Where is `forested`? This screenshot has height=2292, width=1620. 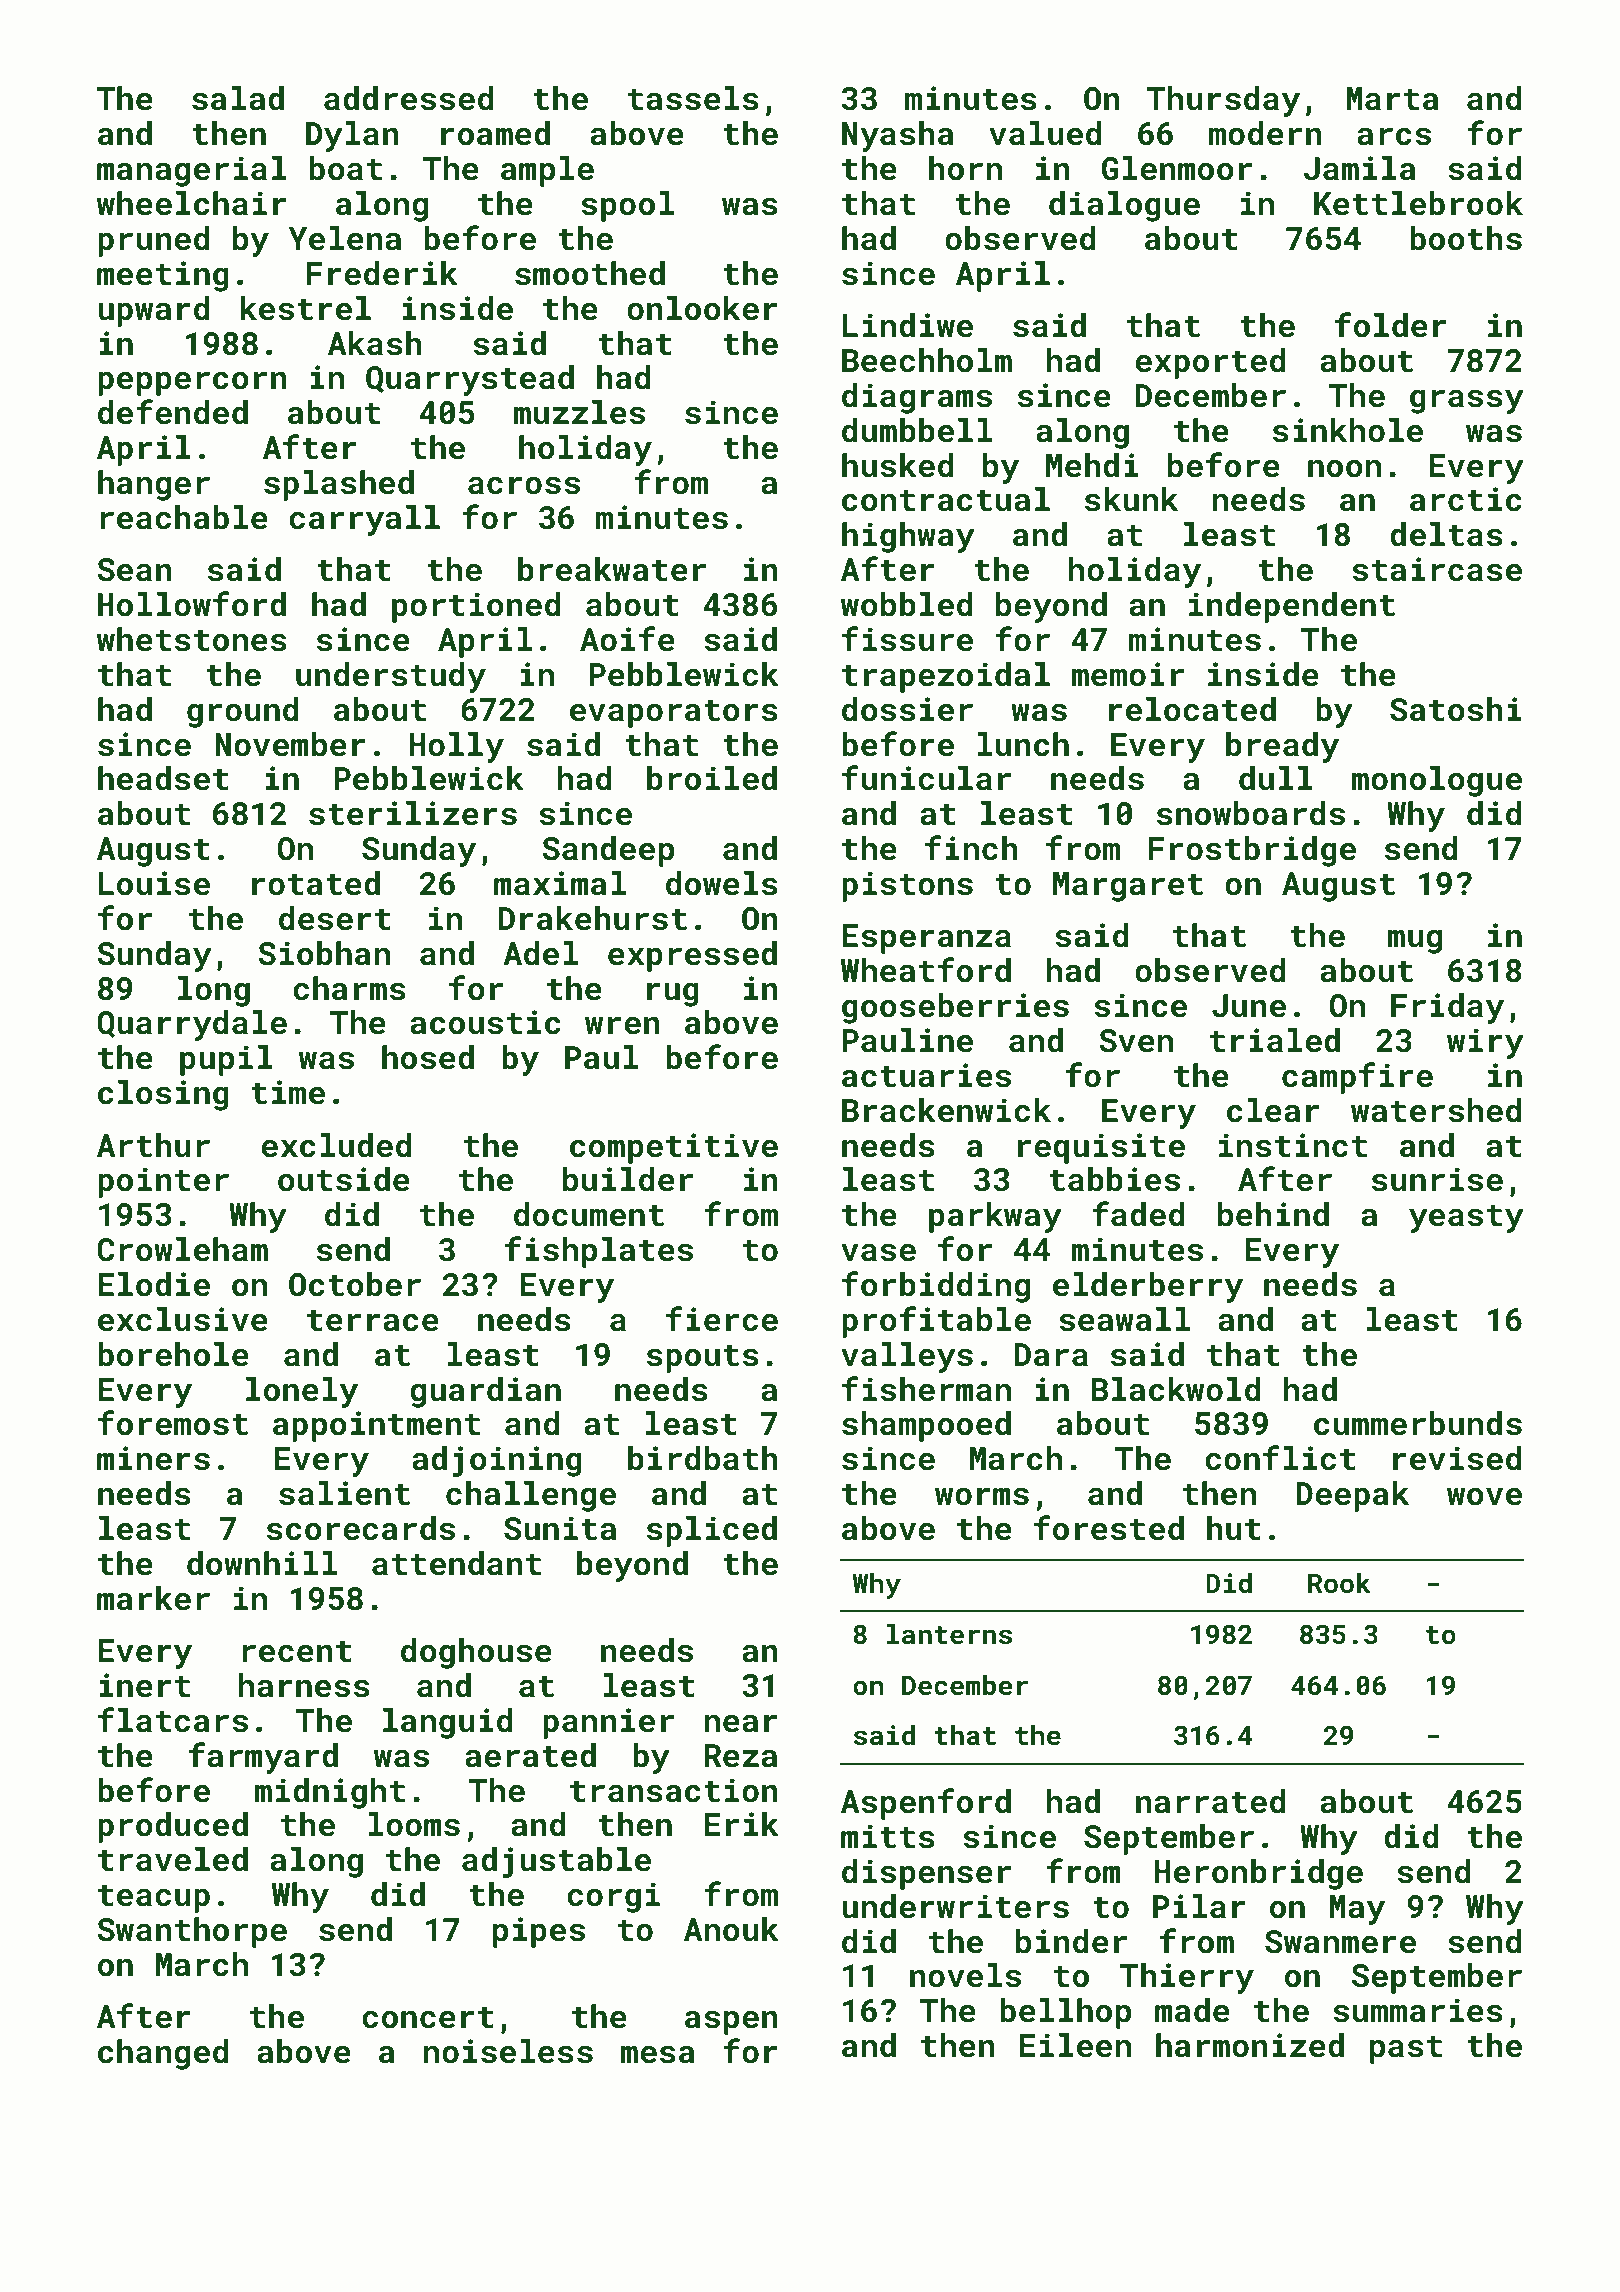
forested is located at coordinates (1109, 1528).
